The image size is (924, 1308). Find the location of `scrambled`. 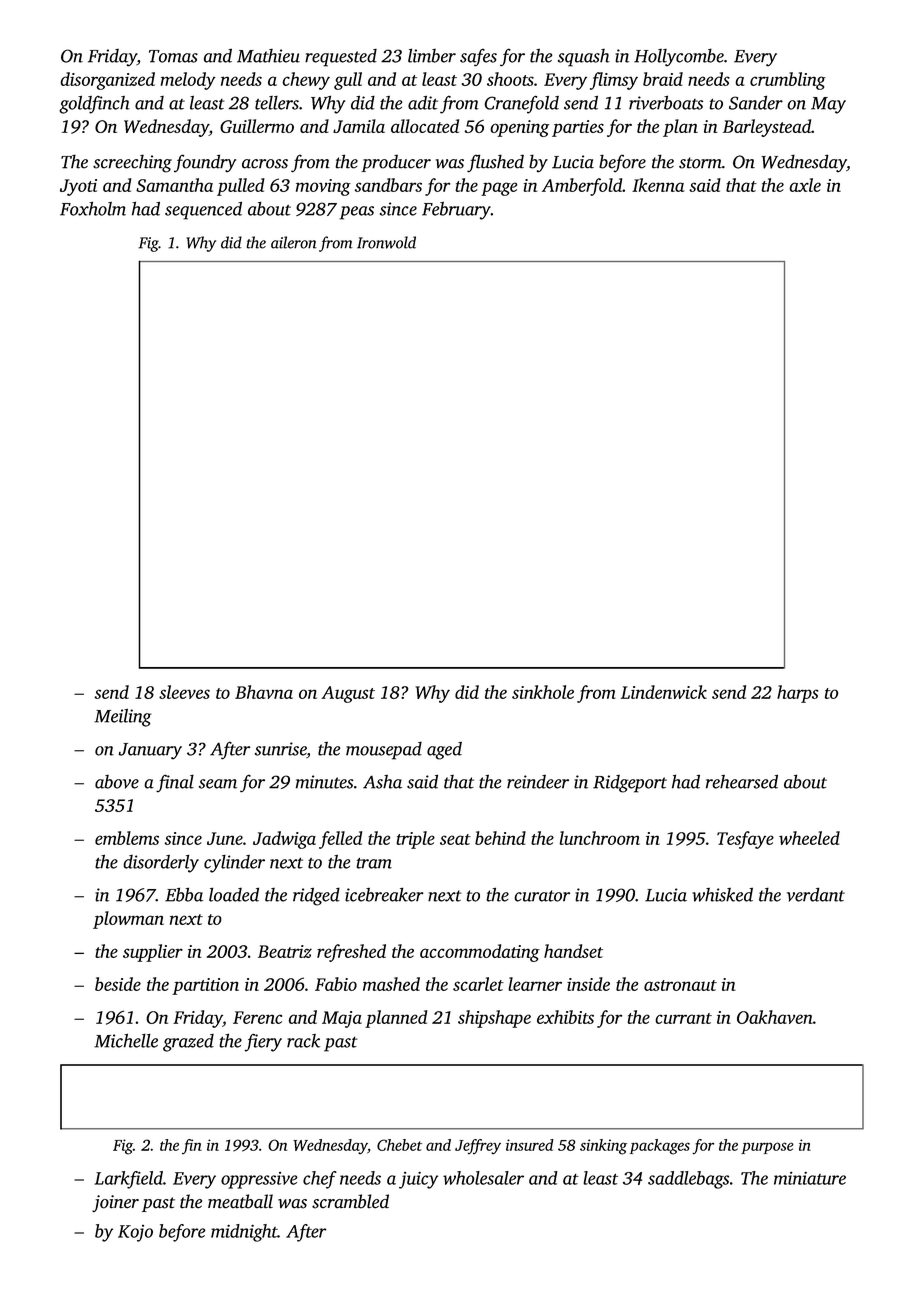

scrambled is located at coordinates (350, 1201).
